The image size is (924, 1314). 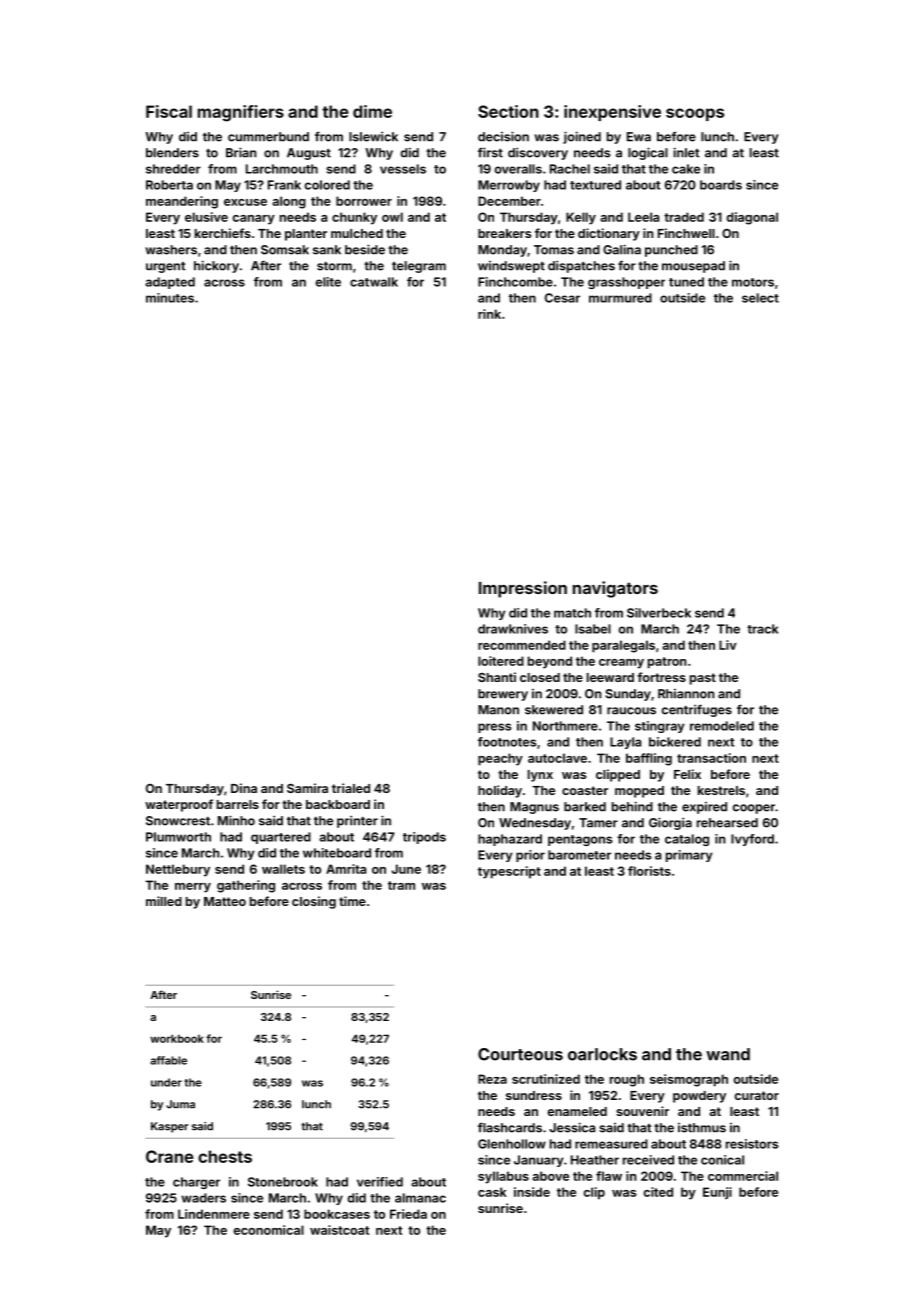 What do you see at coordinates (535, 824) in the screenshot?
I see `Wednesday` at bounding box center [535, 824].
